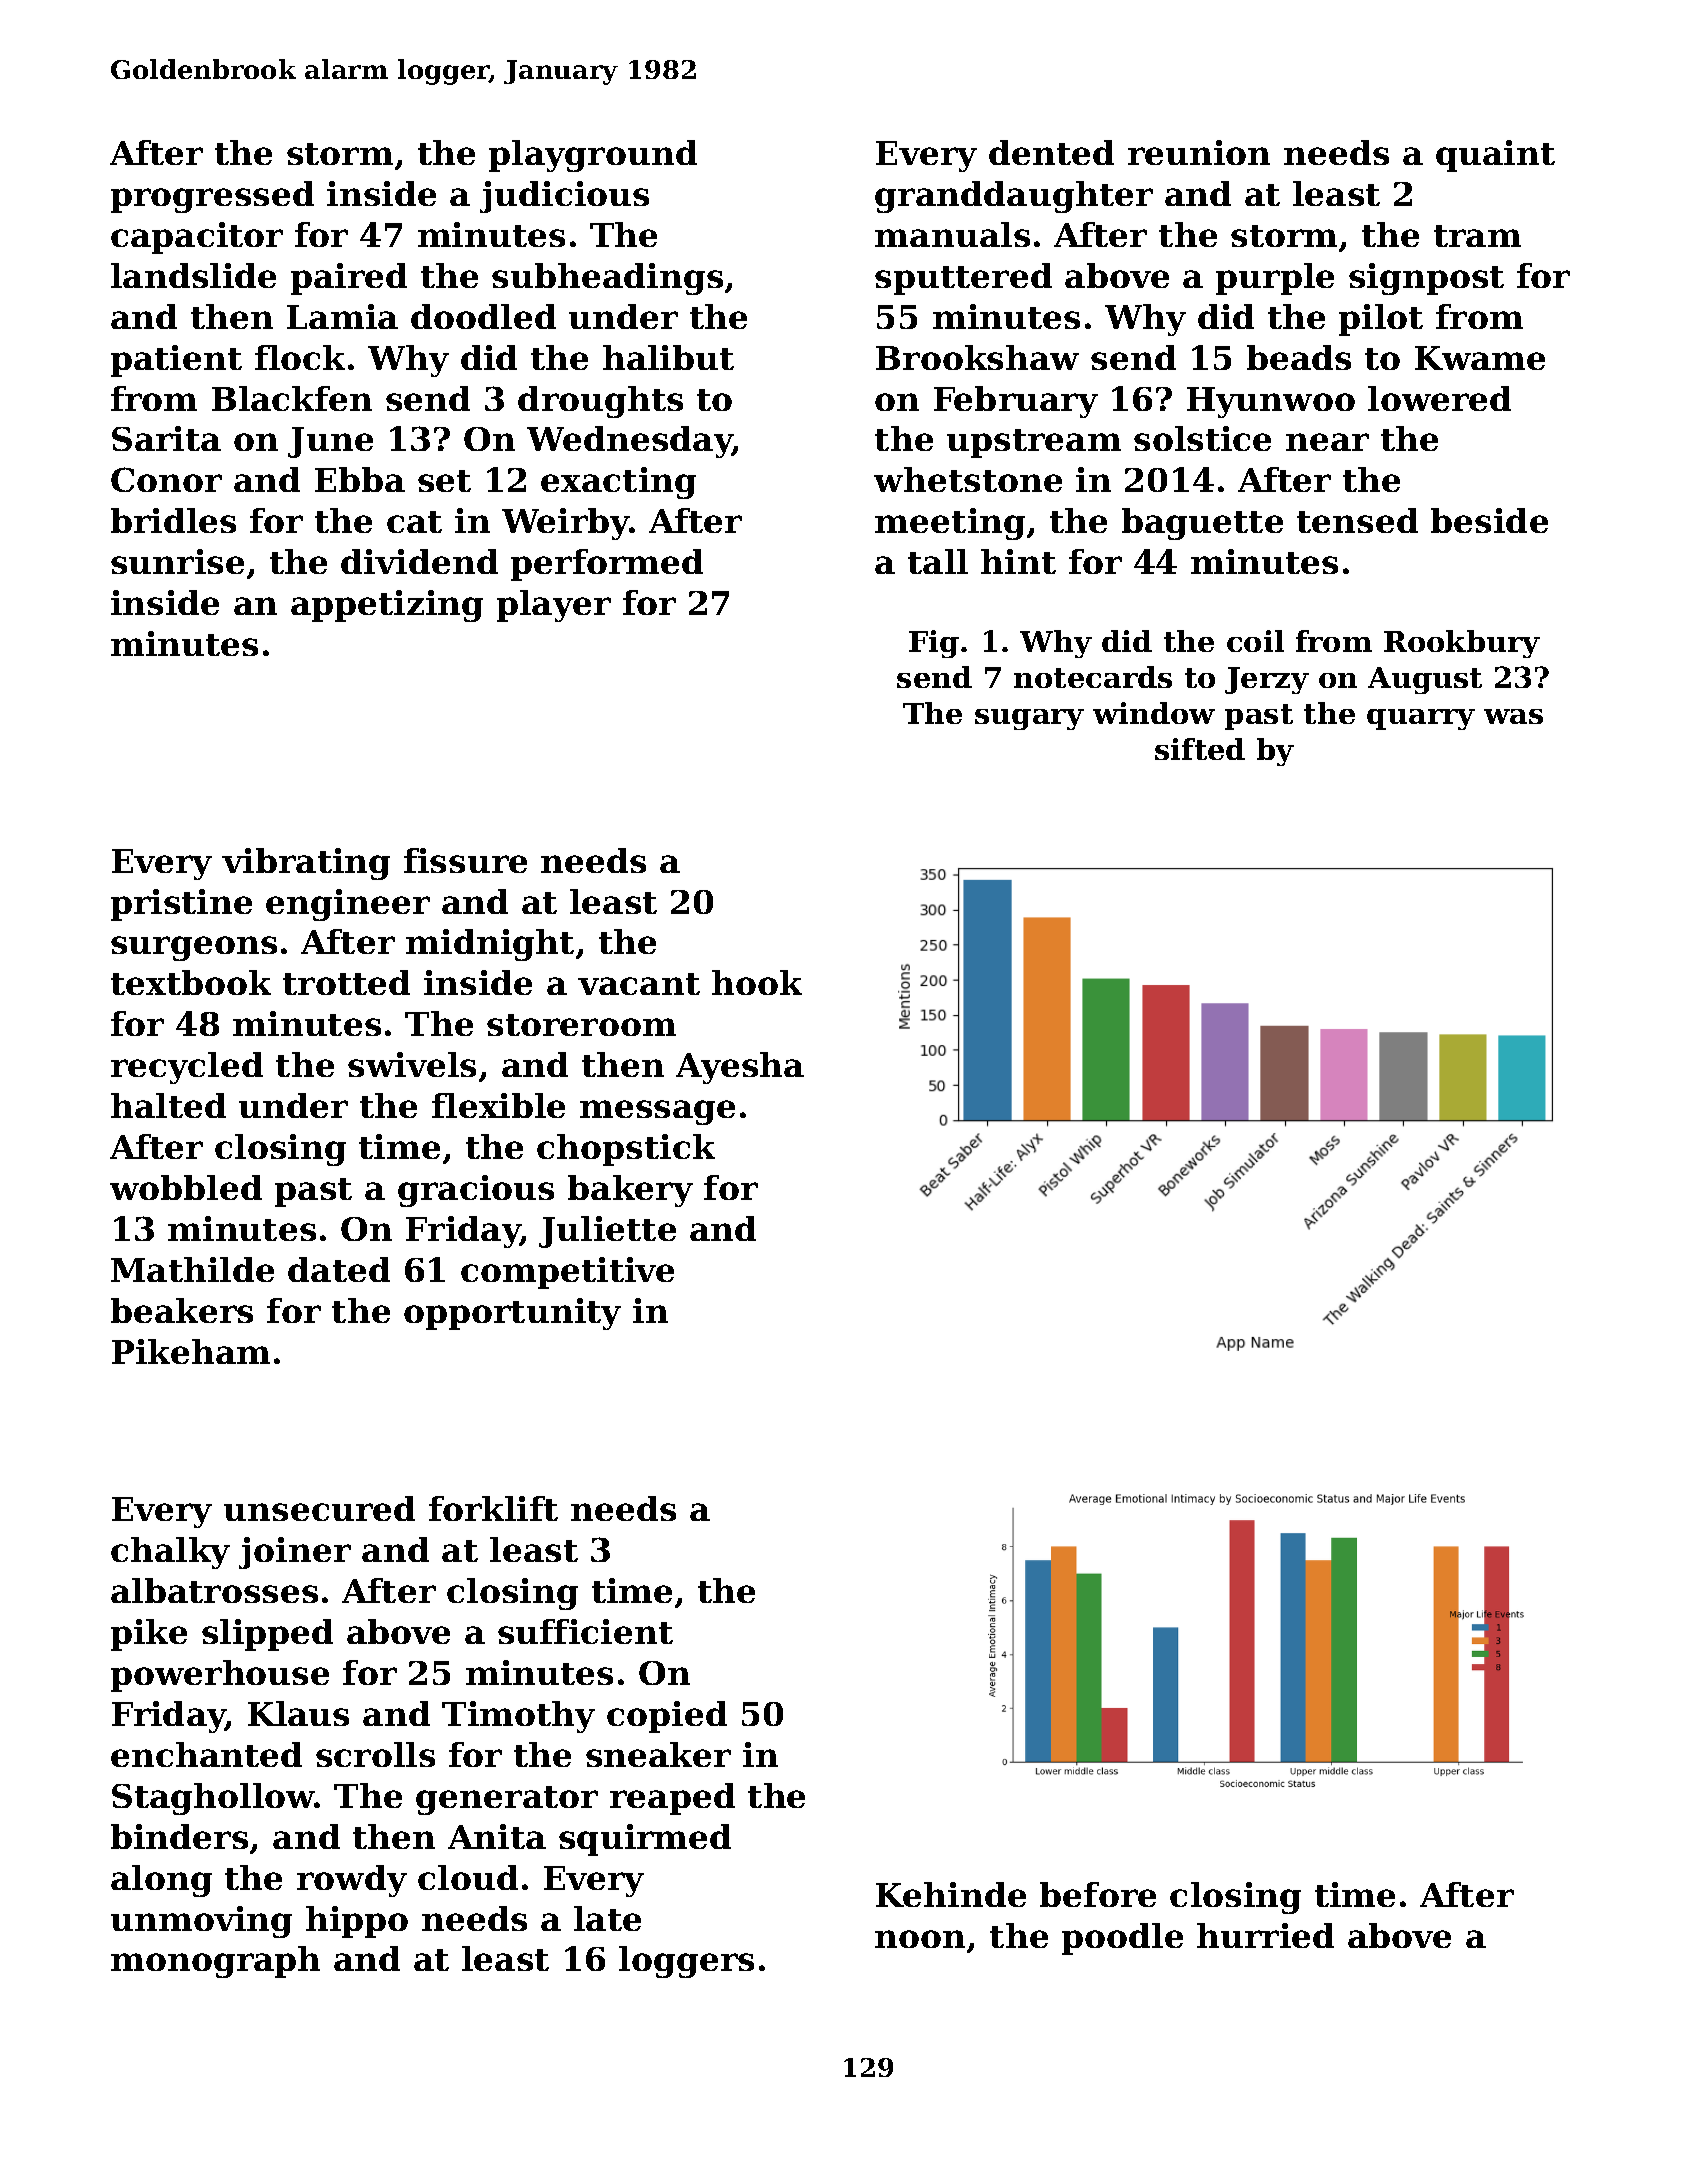 This screenshot has width=1683, height=2178. What do you see at coordinates (1018, 561) in the screenshot?
I see `hint` at bounding box center [1018, 561].
